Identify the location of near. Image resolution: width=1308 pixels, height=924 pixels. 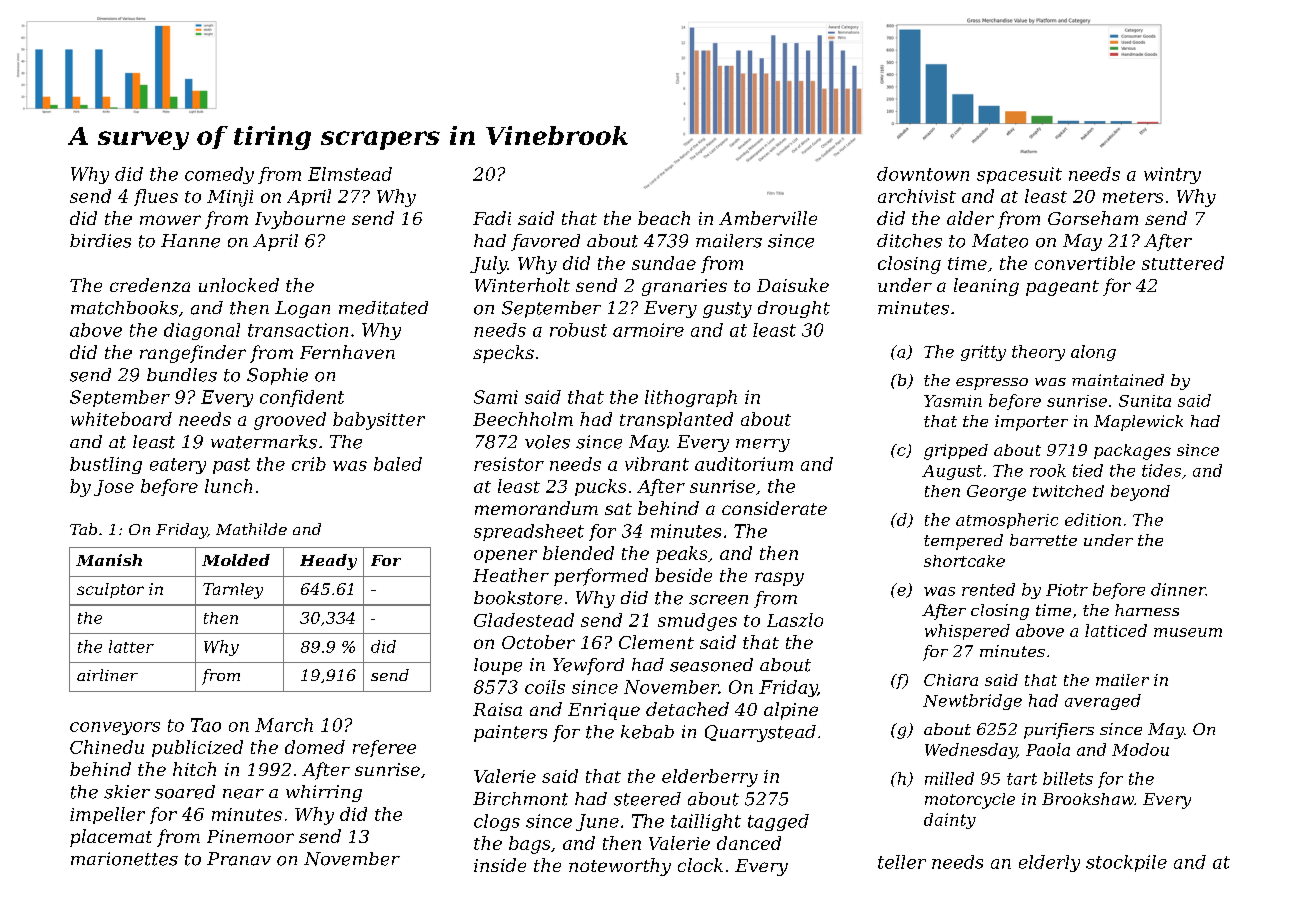
(243, 794).
